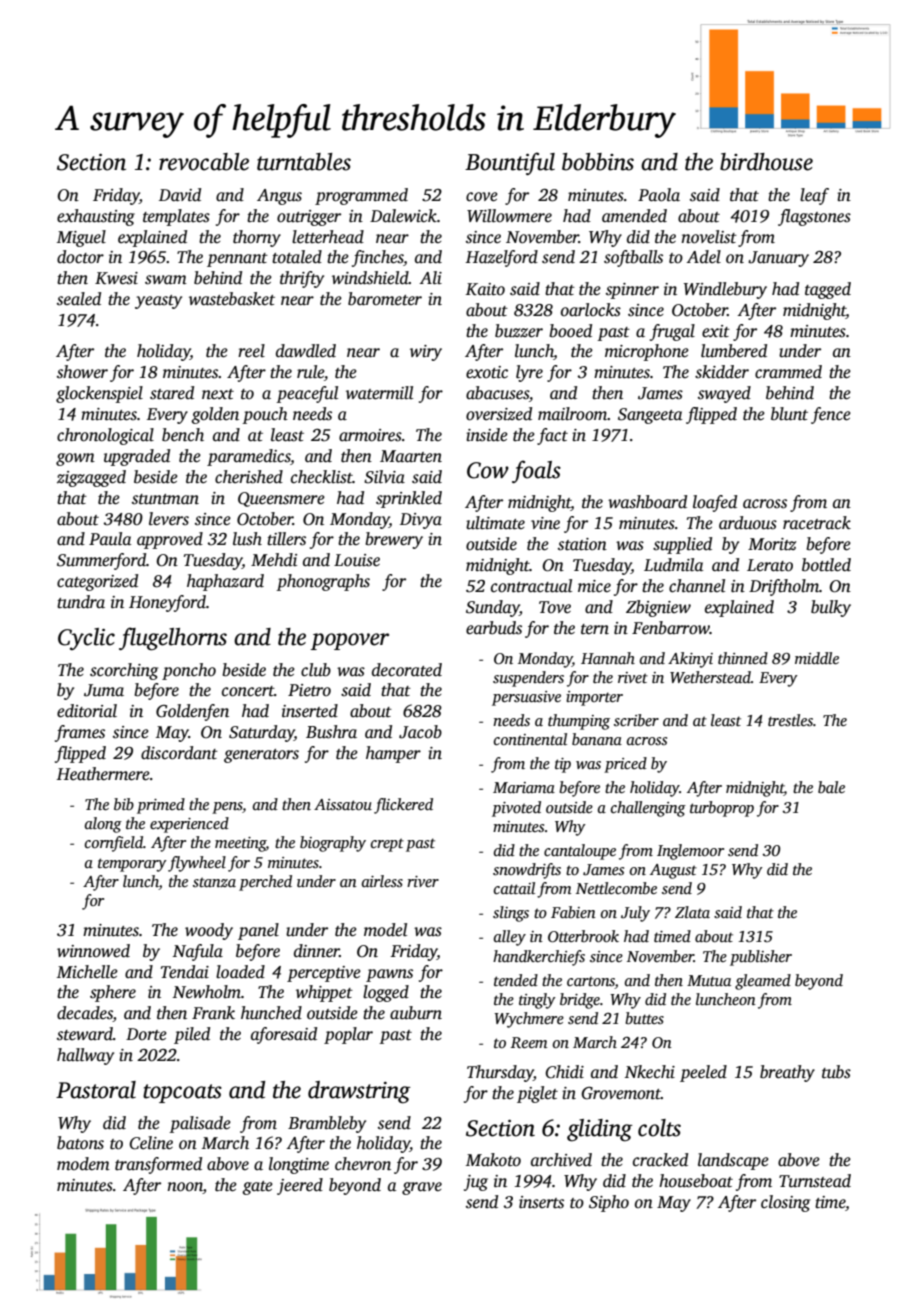  What do you see at coordinates (96, 217) in the screenshot?
I see `exhausting` at bounding box center [96, 217].
